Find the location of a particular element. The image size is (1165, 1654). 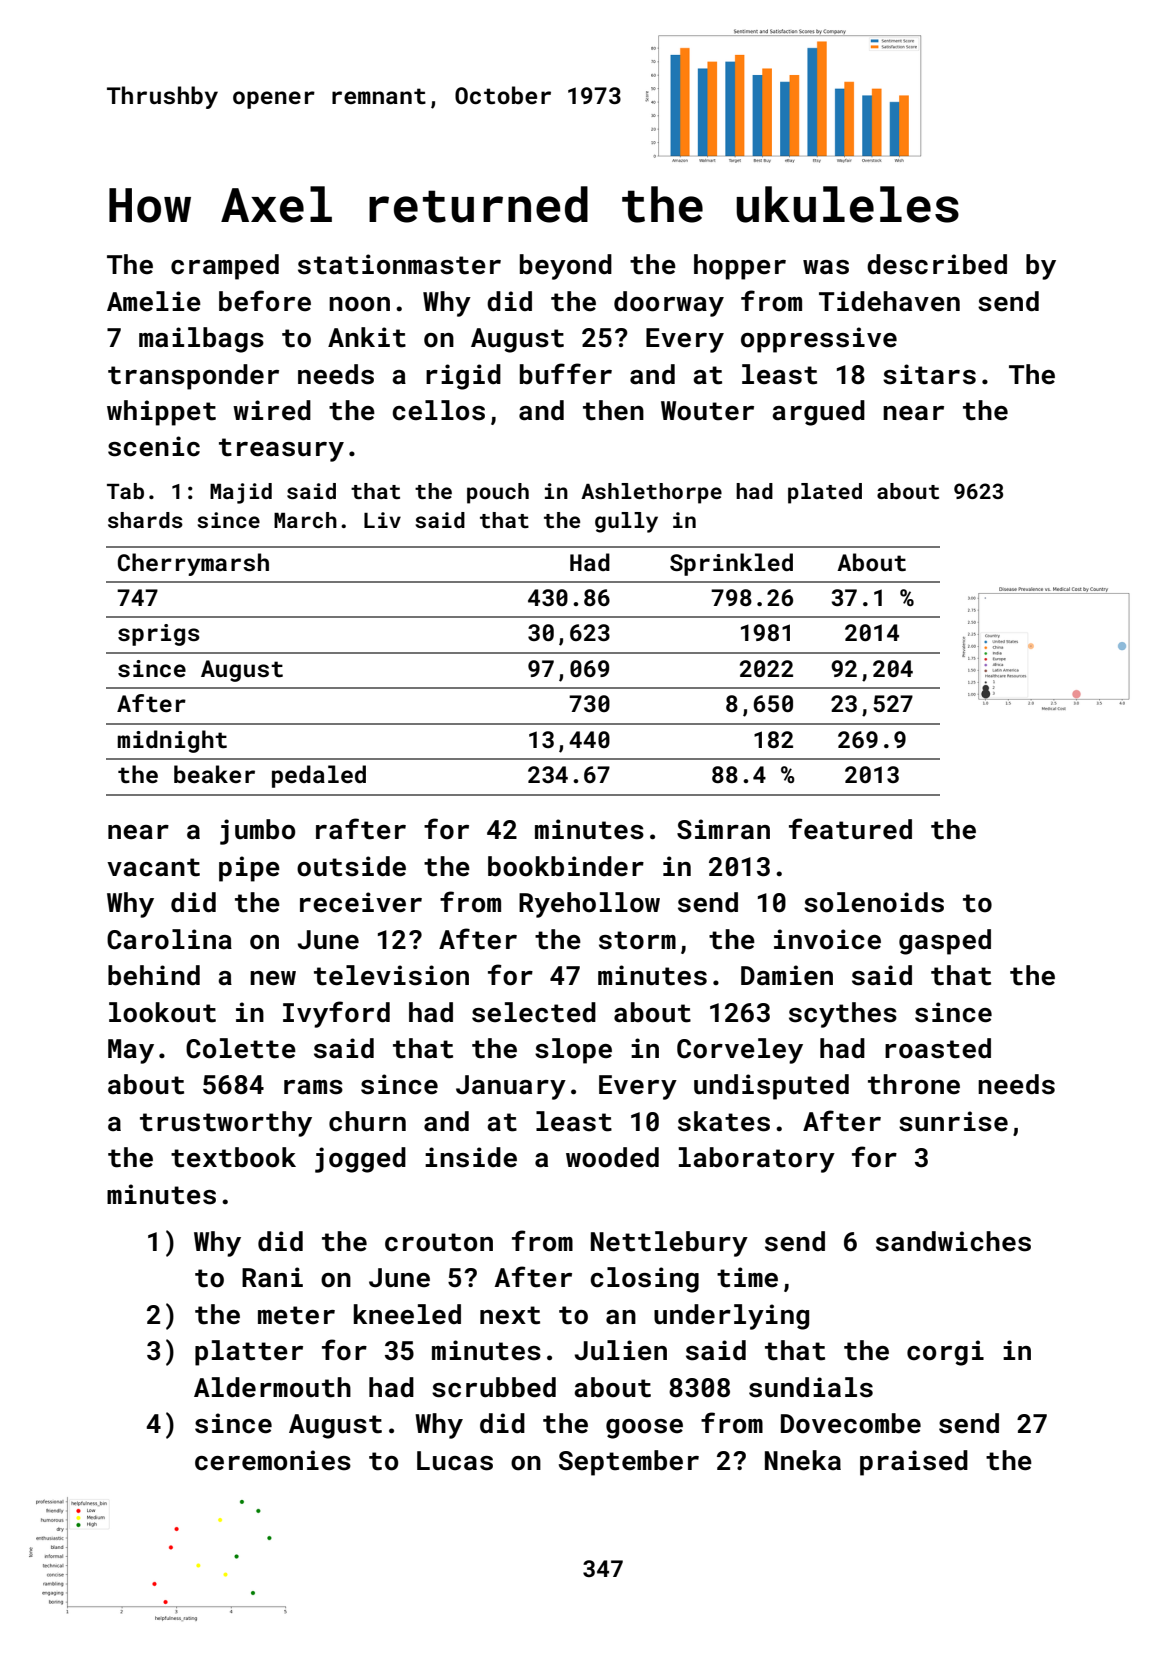

Wouter is located at coordinates (707, 411).
